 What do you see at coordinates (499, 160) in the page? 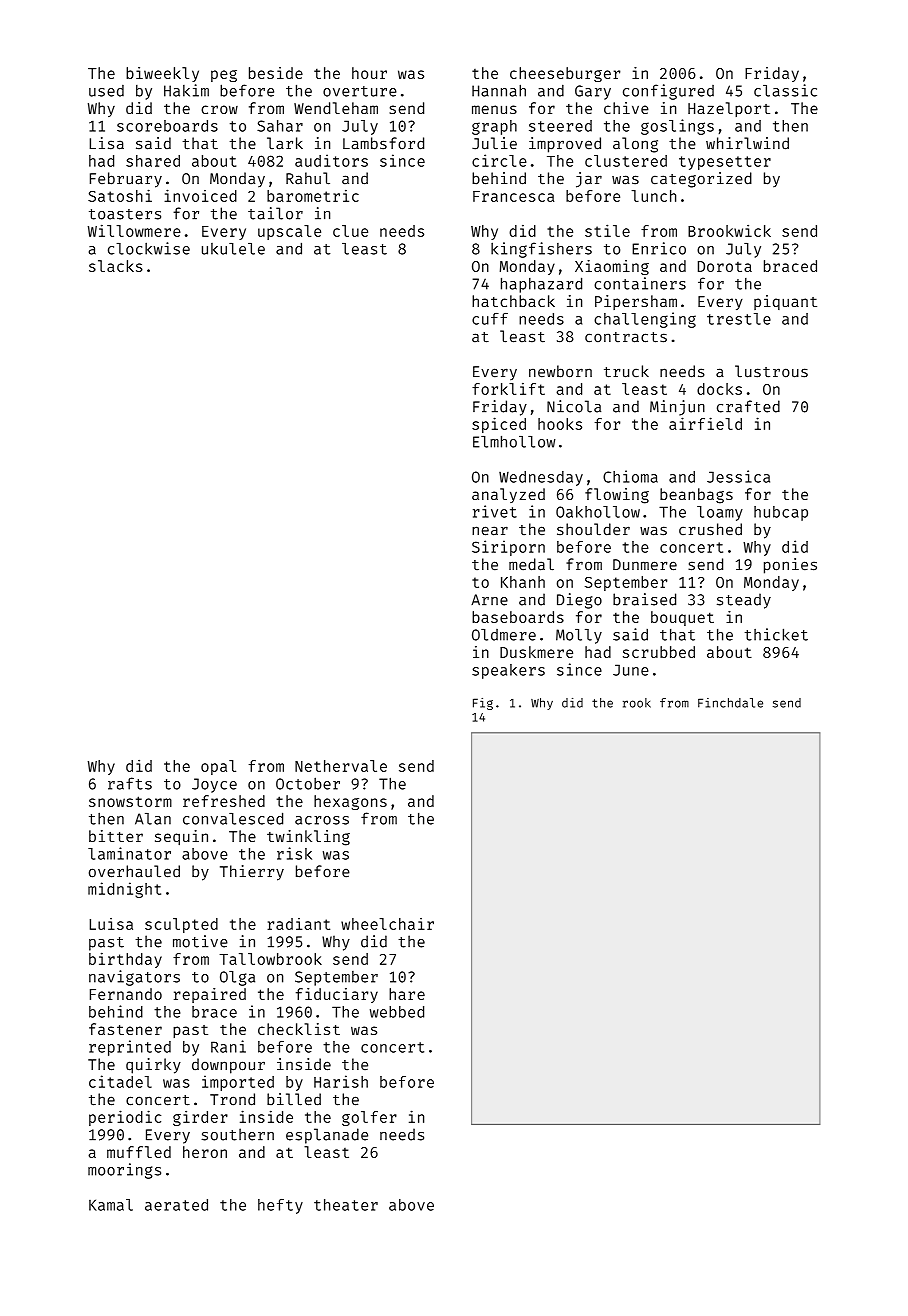
I see `circle` at bounding box center [499, 160].
